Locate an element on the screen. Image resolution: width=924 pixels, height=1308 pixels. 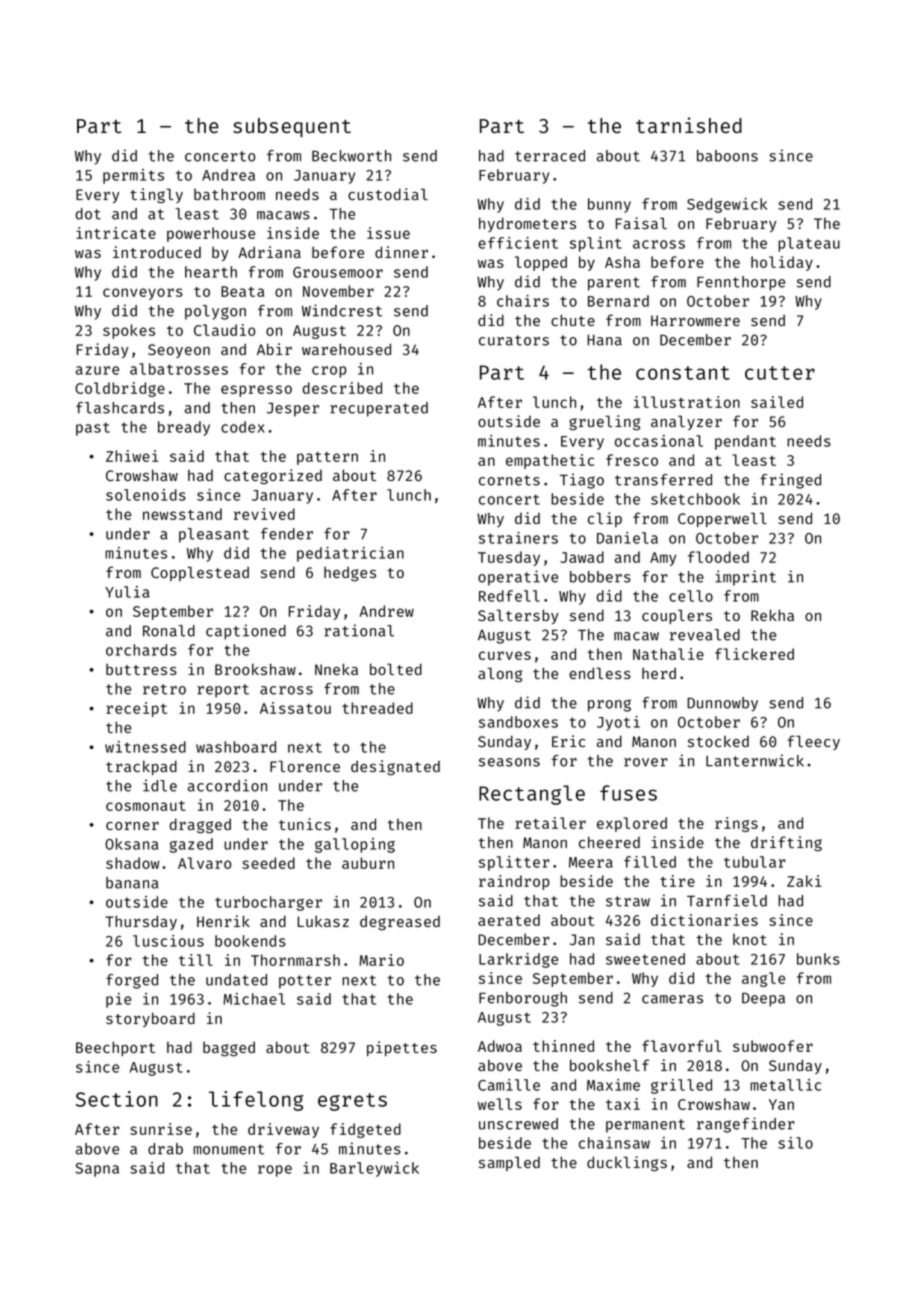
Rekha is located at coordinates (772, 615).
